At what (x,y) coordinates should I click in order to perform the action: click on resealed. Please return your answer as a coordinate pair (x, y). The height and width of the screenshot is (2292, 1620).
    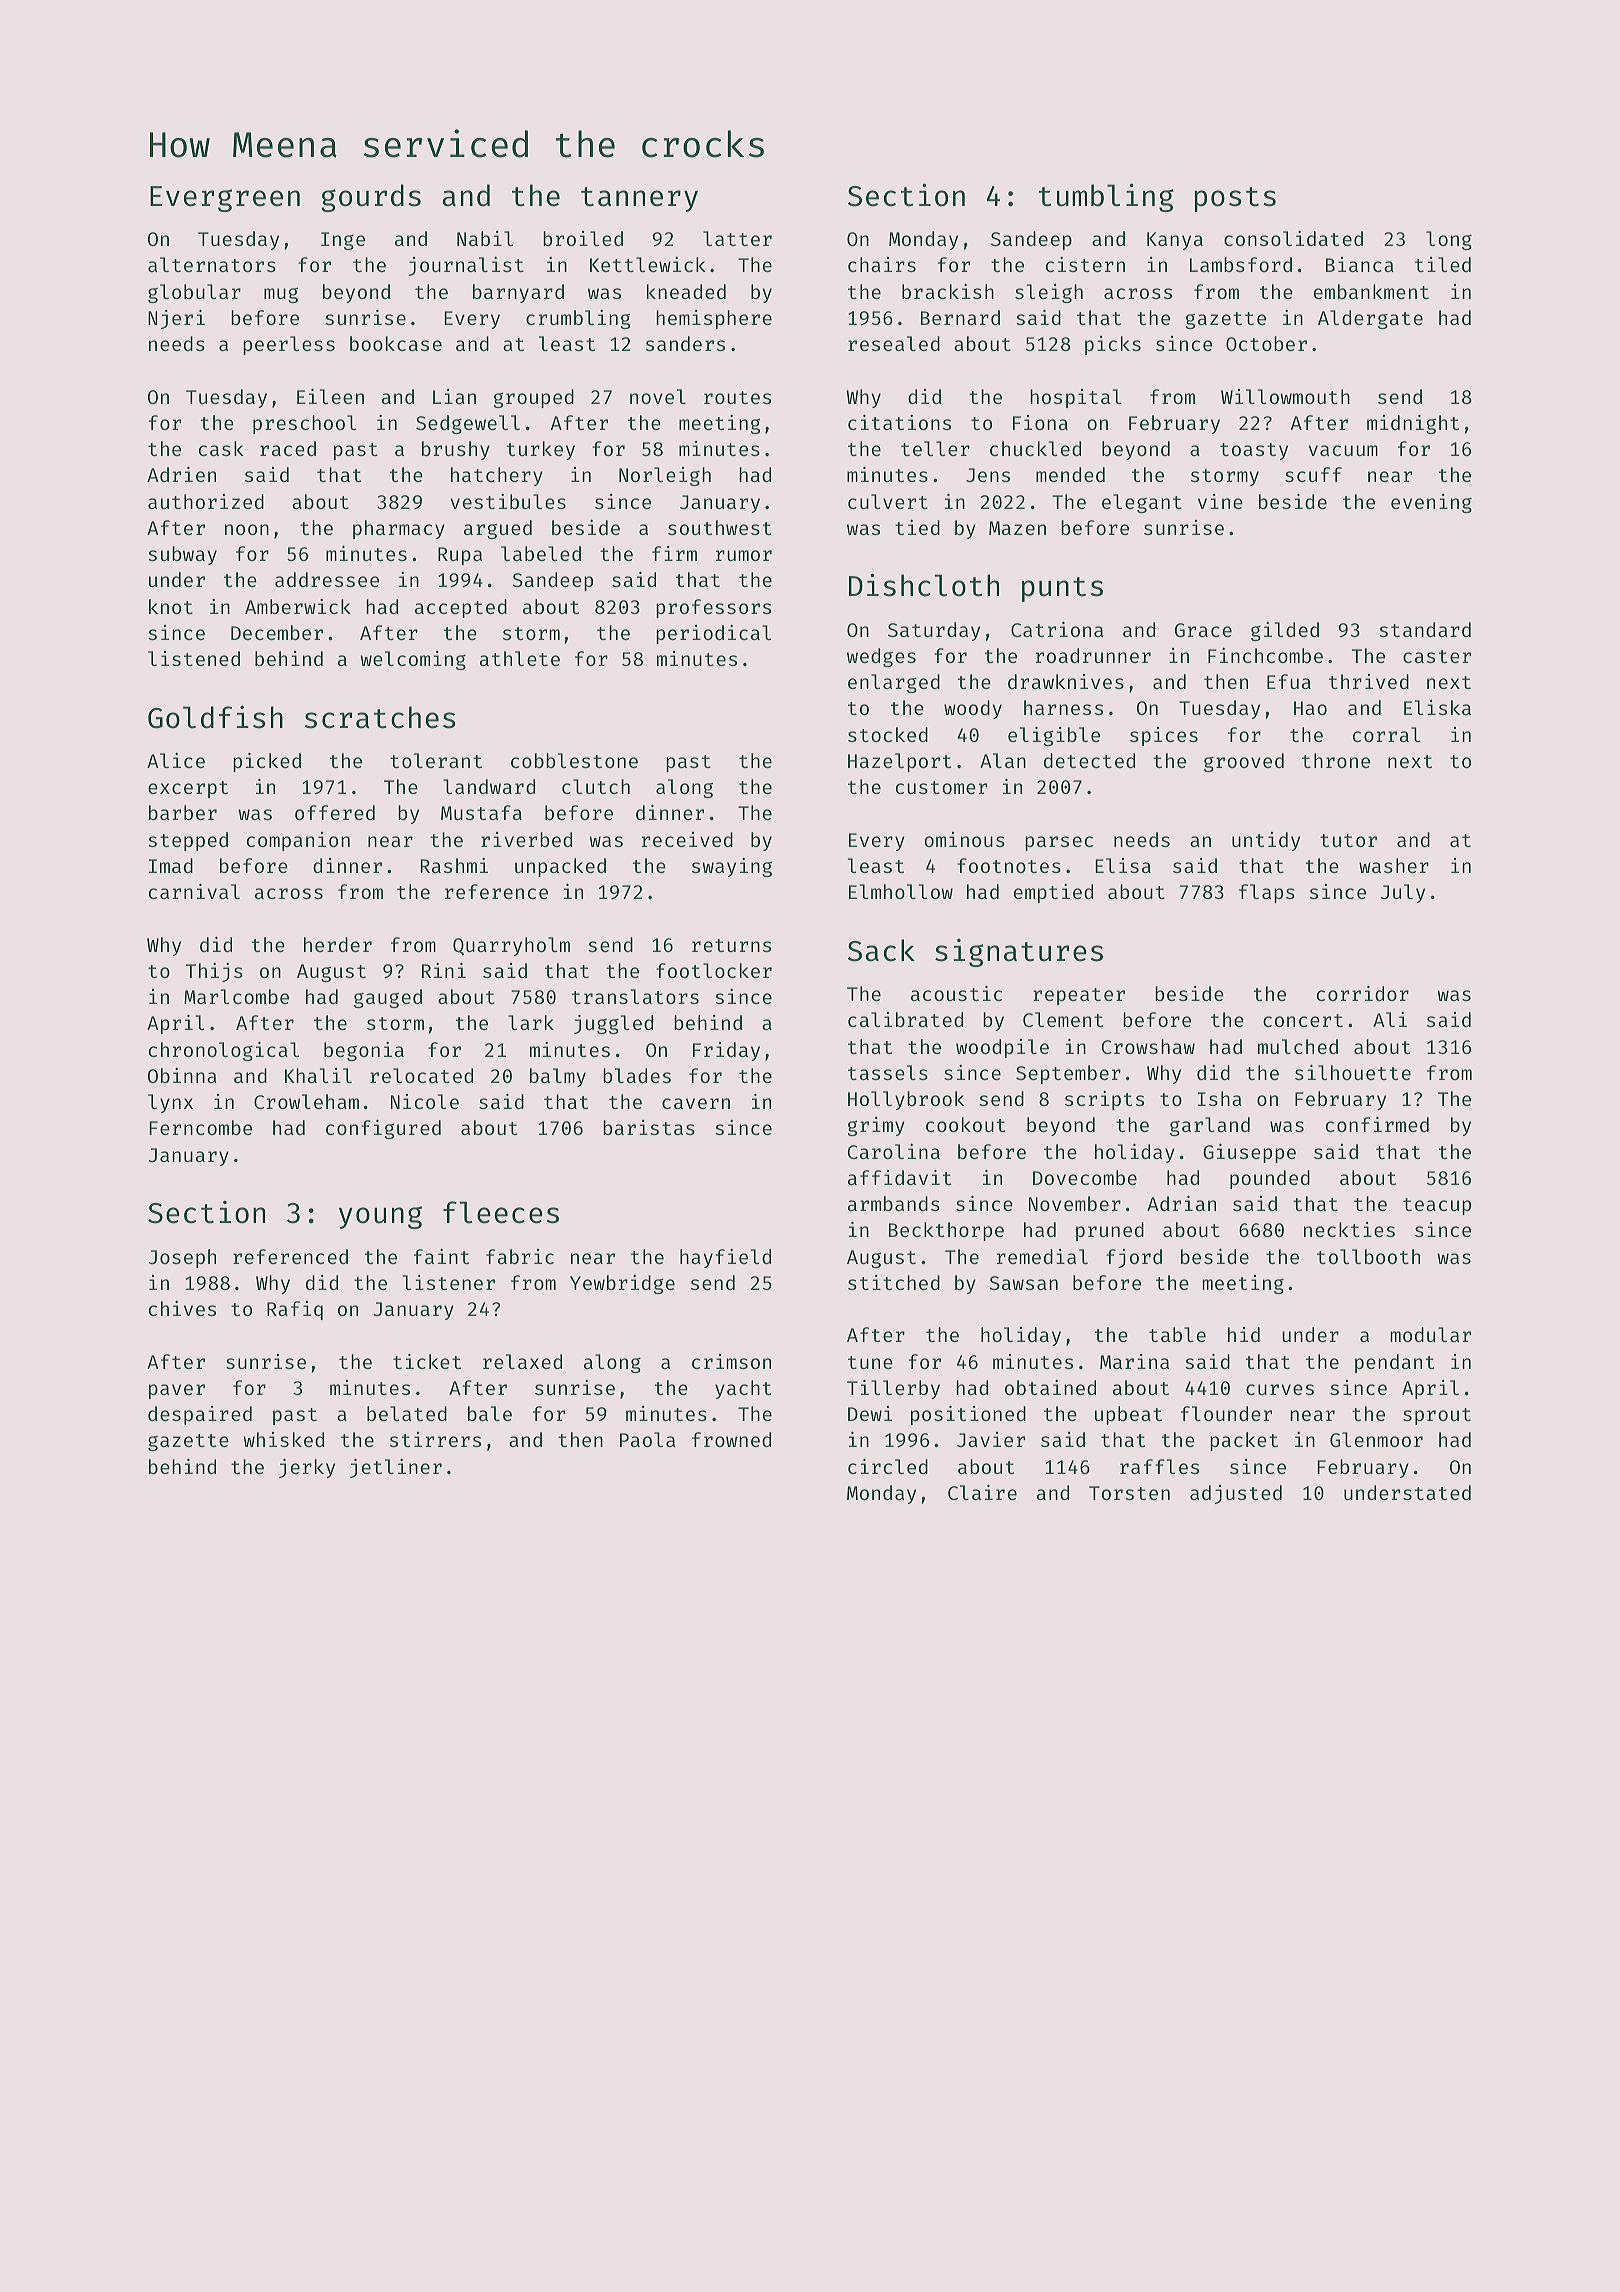
    Looking at the image, I should click on (894, 343).
